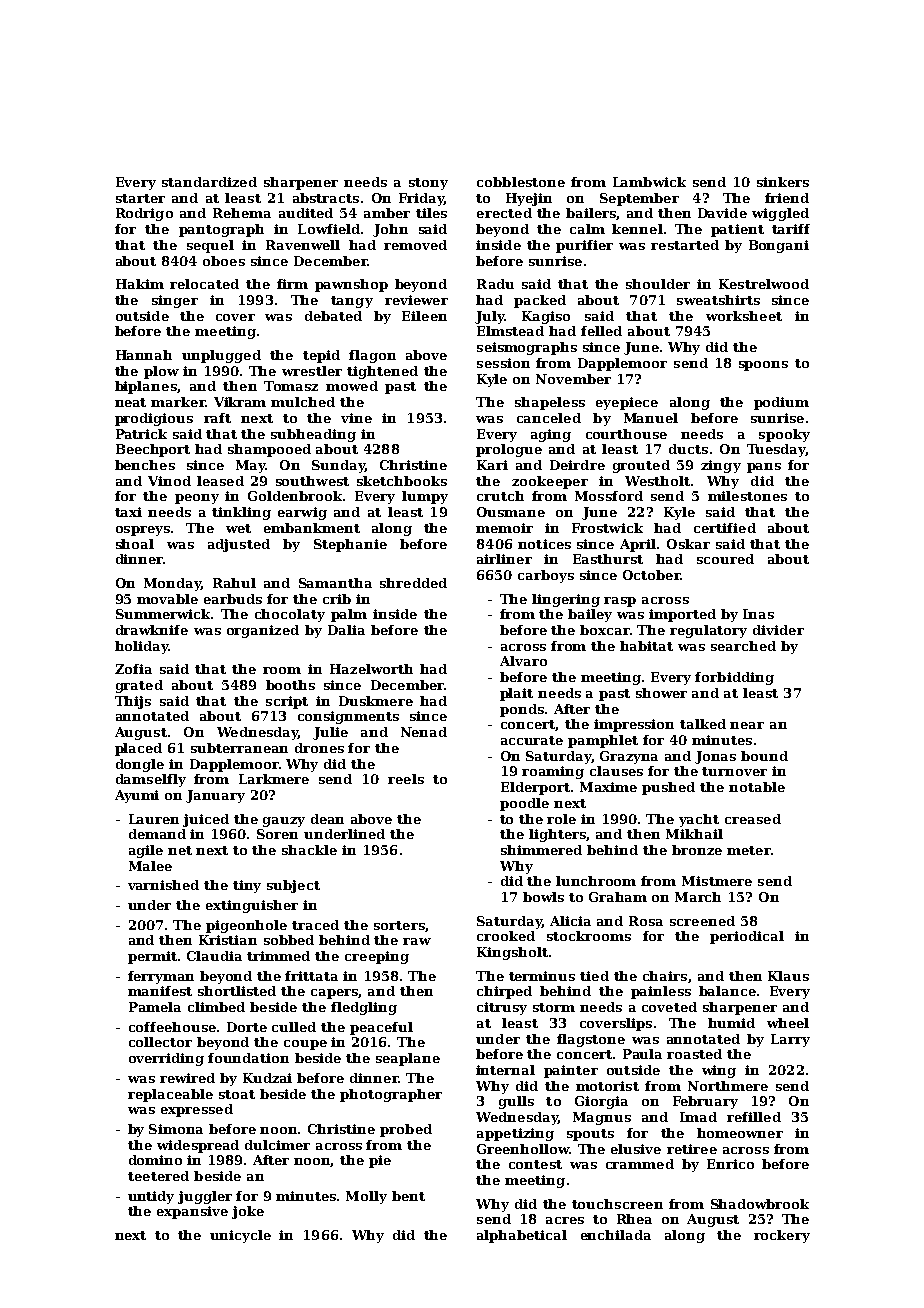 The height and width of the screenshot is (1308, 924). What do you see at coordinates (783, 182) in the screenshot?
I see `sinkers` at bounding box center [783, 182].
